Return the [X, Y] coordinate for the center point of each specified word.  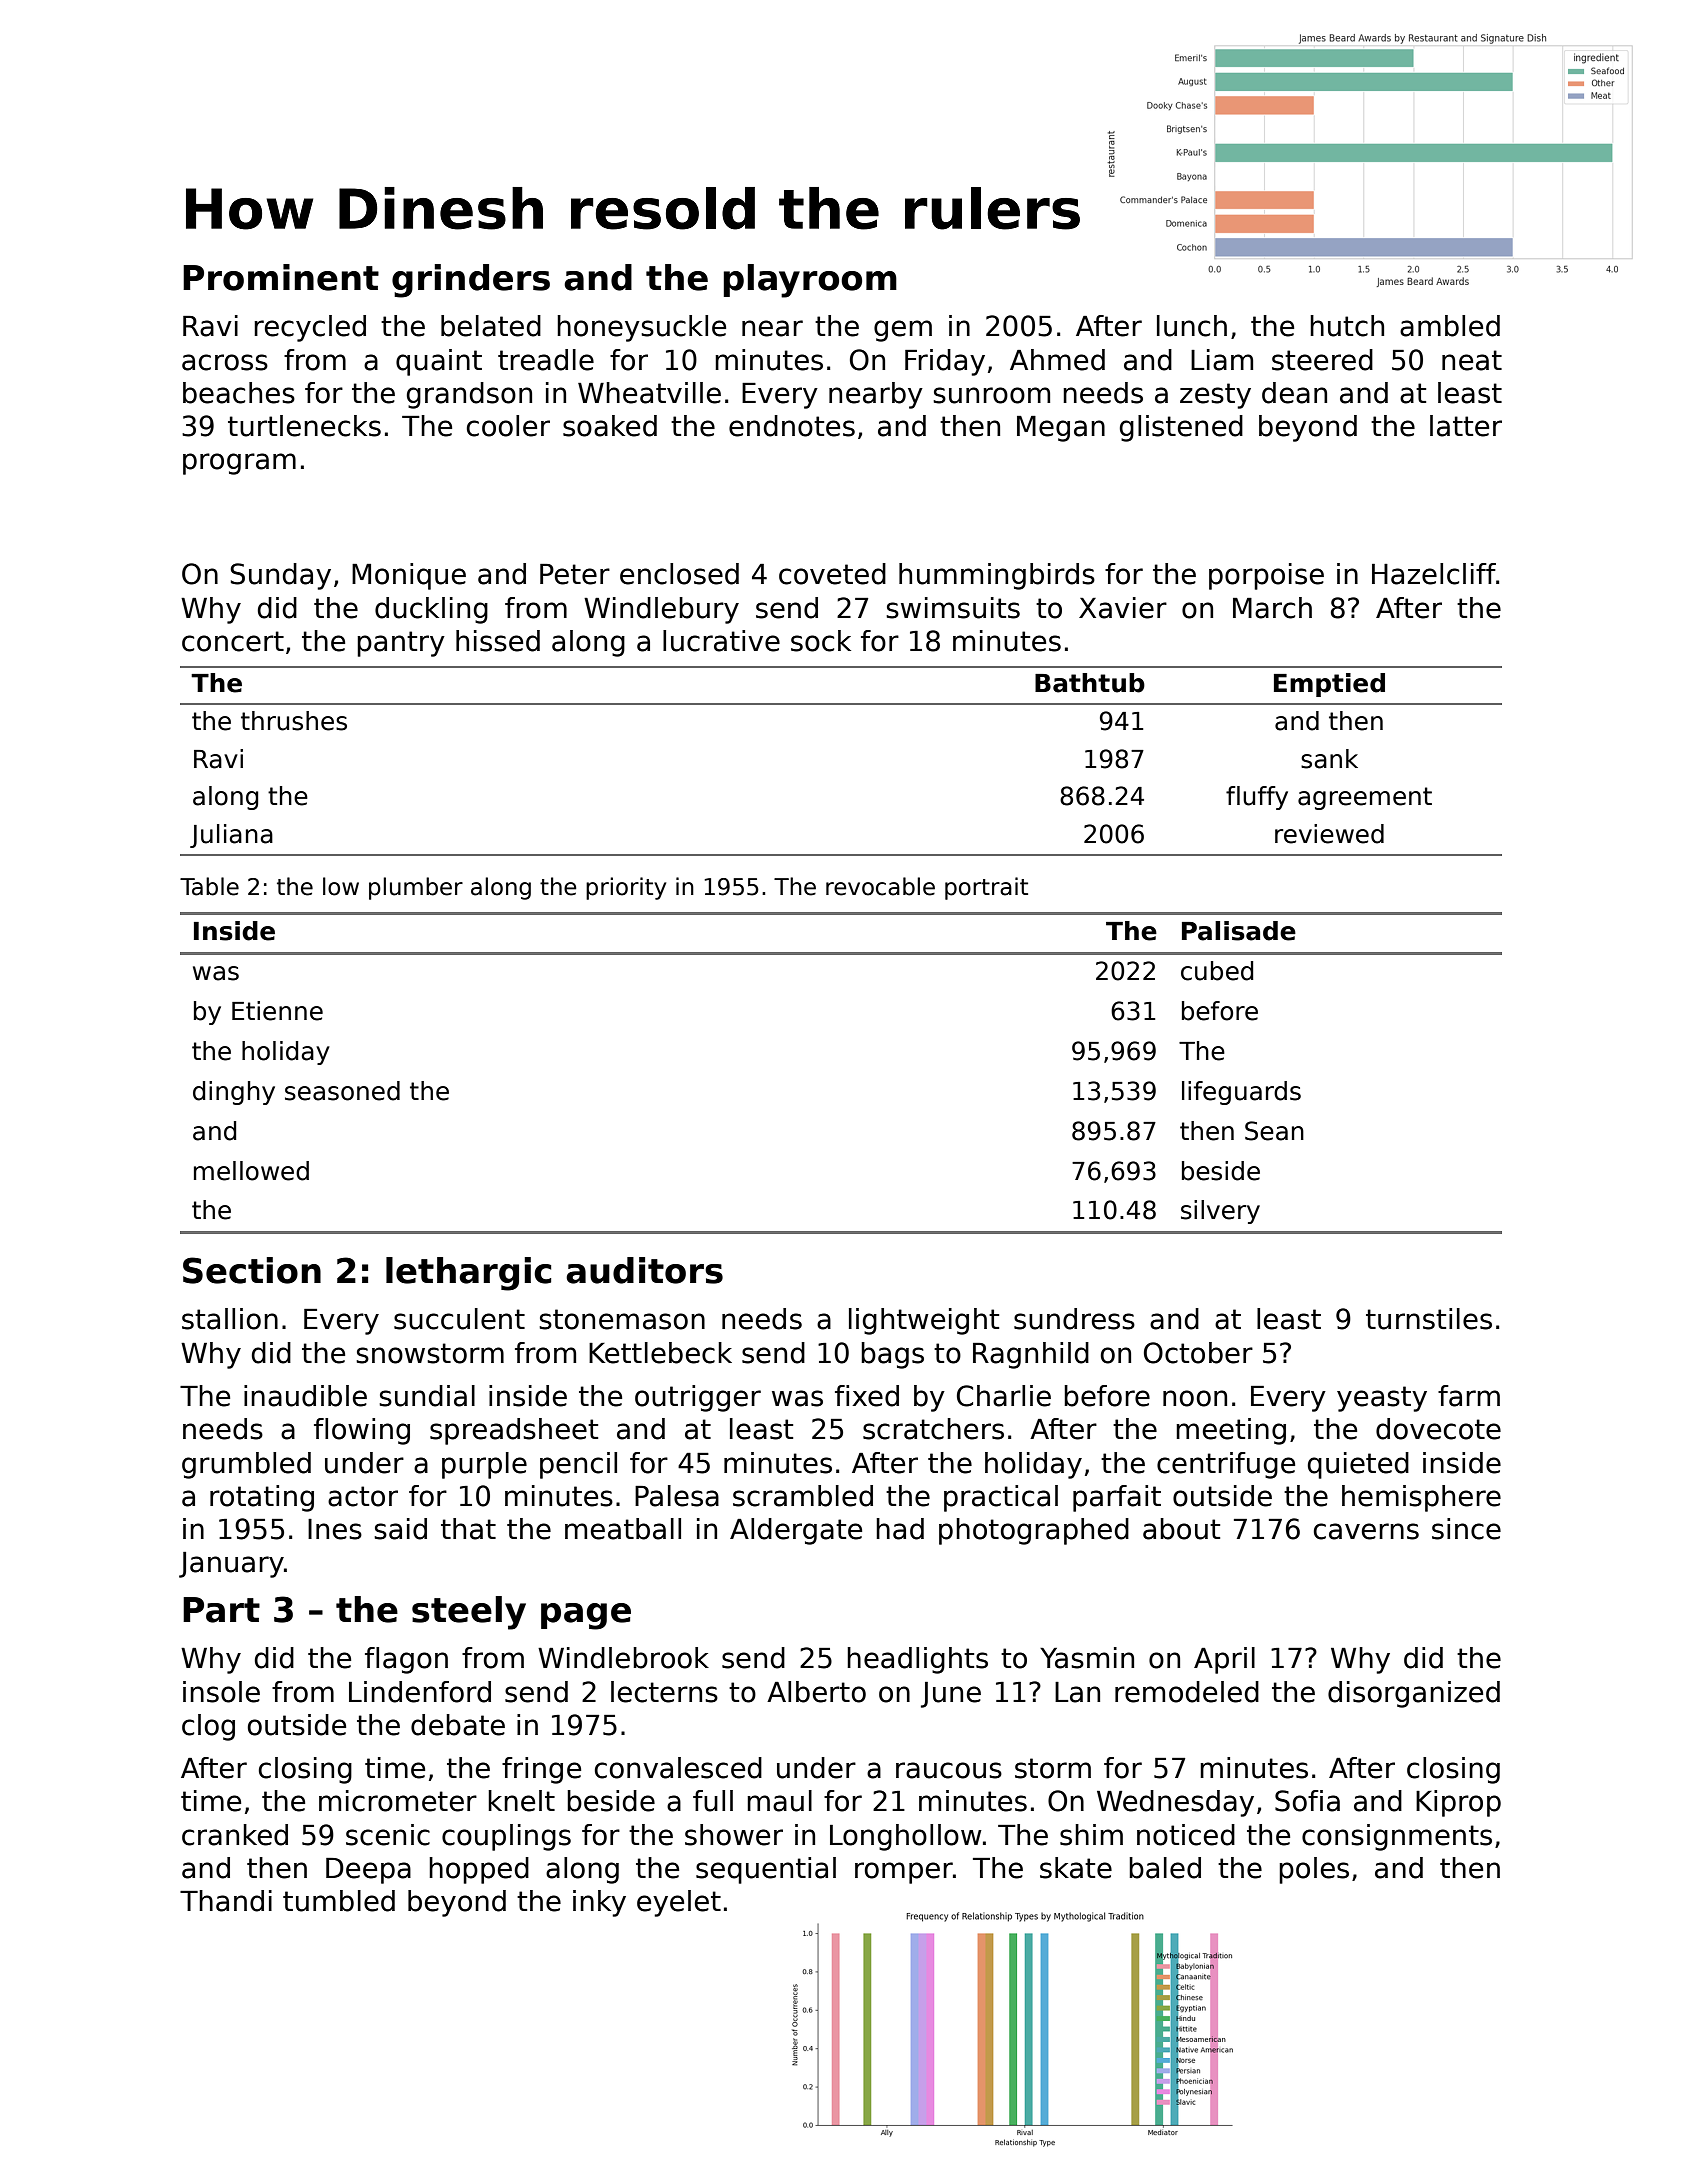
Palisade [1239, 931]
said [400, 1529]
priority [626, 888]
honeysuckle [641, 328]
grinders [471, 281]
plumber [416, 888]
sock [821, 641]
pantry [401, 644]
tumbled [339, 1901]
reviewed [1329, 834]
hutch [1347, 326]
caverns [1366, 1531]
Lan [1077, 1692]
